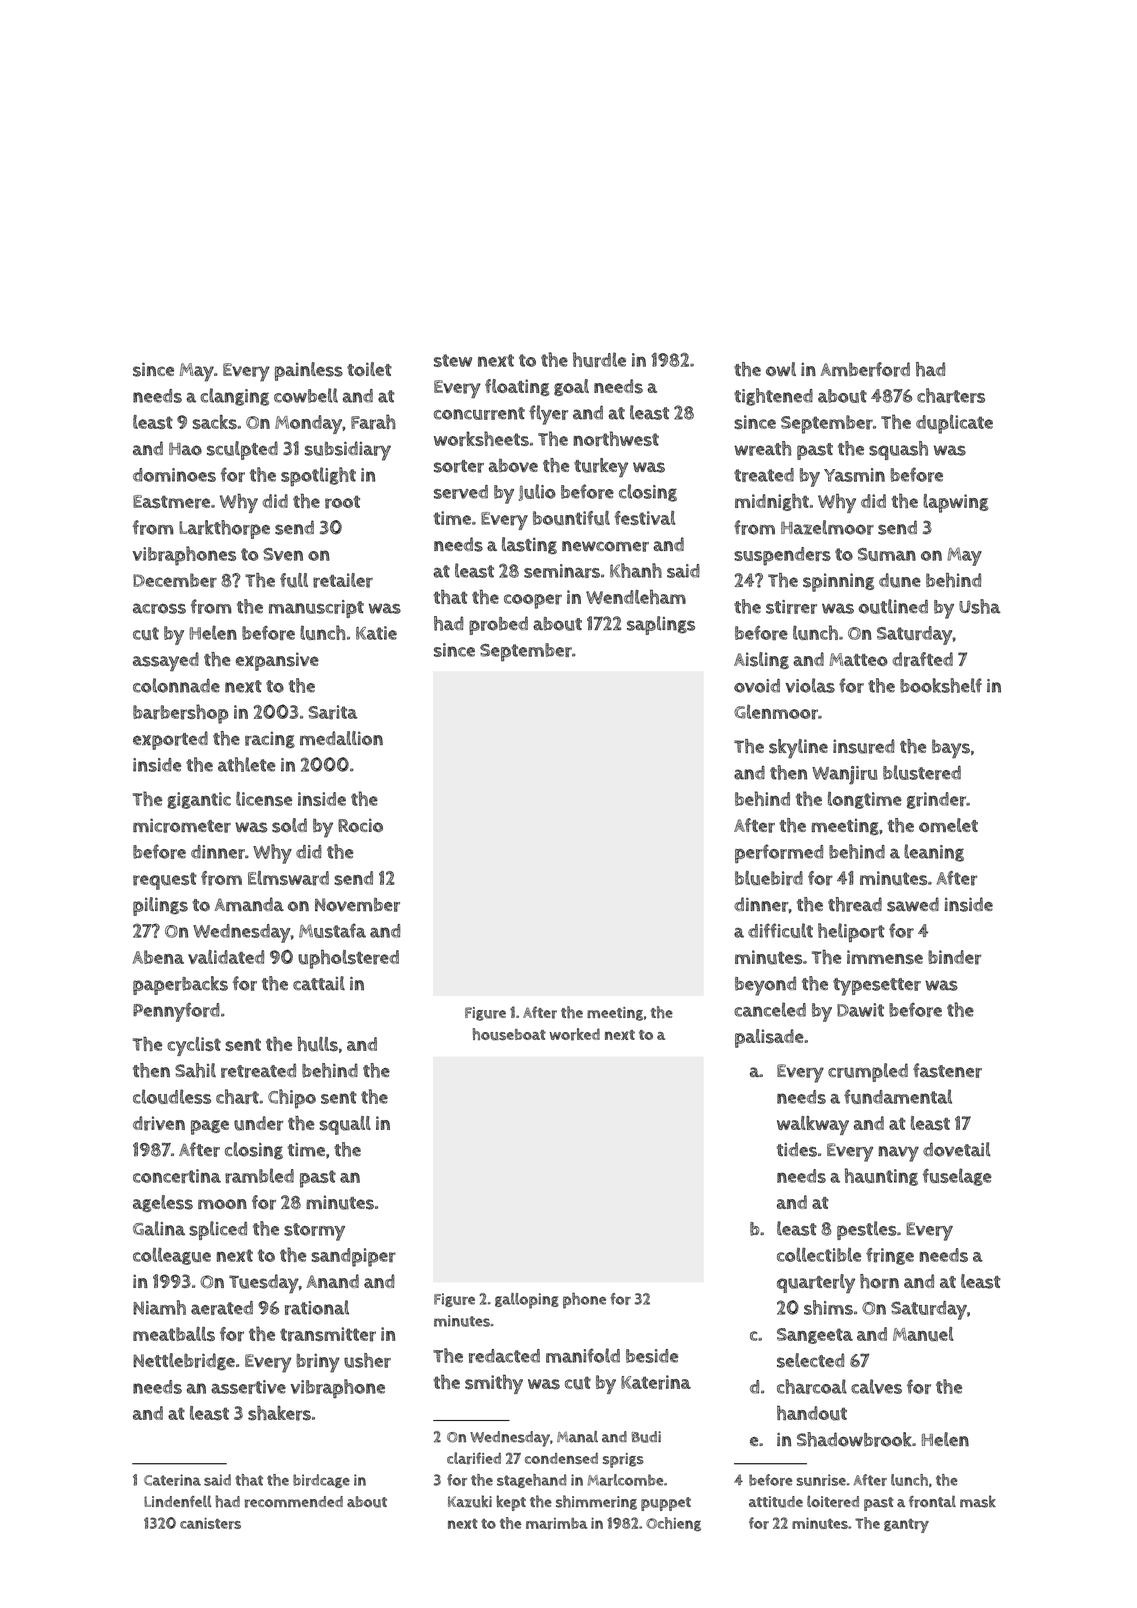 This screenshot has height=1608, width=1137. I want to click on Kazuki, so click(470, 1501).
